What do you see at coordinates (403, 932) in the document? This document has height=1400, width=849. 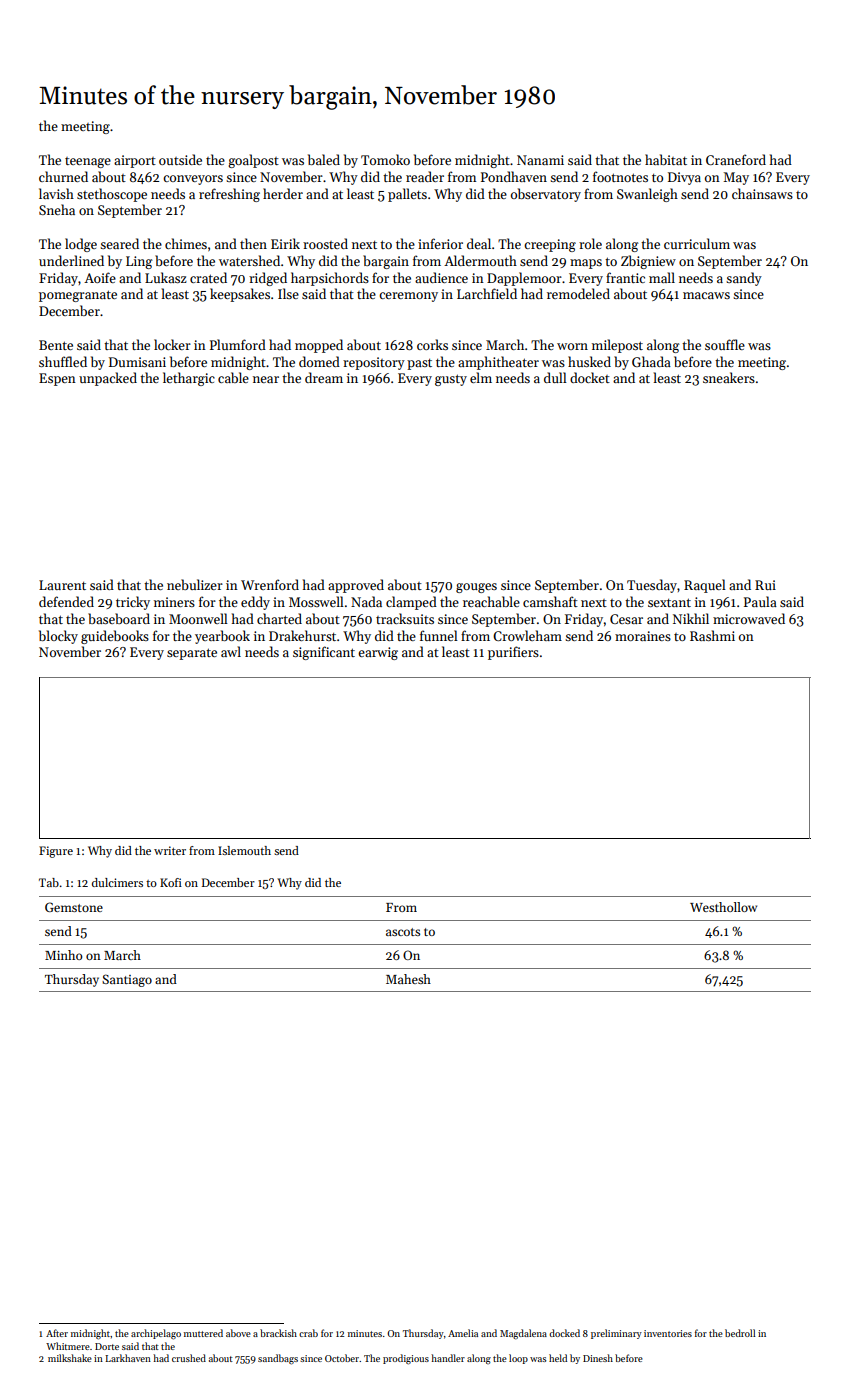 I see `ascots` at bounding box center [403, 932].
